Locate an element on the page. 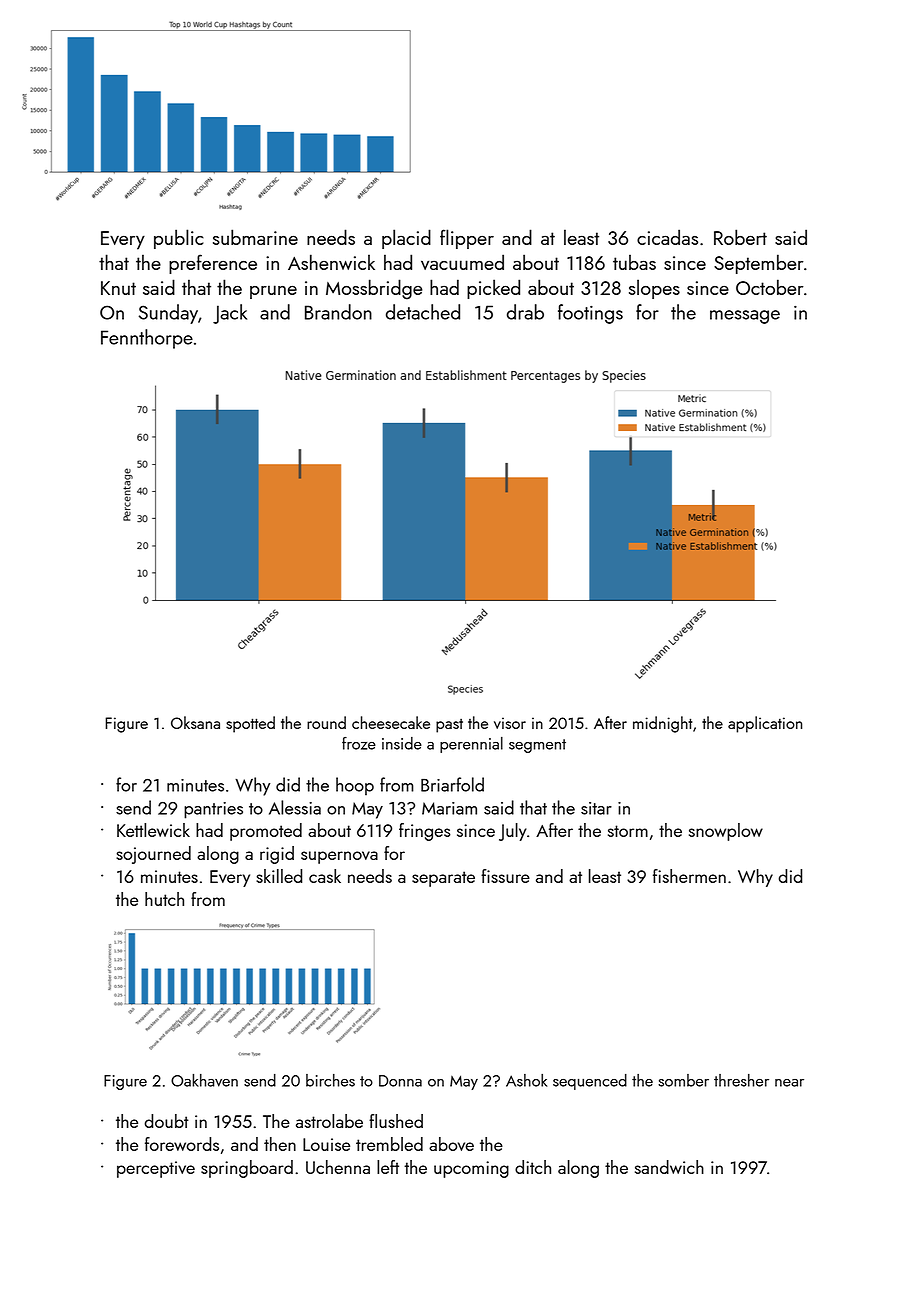 The width and height of the image is (908, 1316). application is located at coordinates (765, 724).
